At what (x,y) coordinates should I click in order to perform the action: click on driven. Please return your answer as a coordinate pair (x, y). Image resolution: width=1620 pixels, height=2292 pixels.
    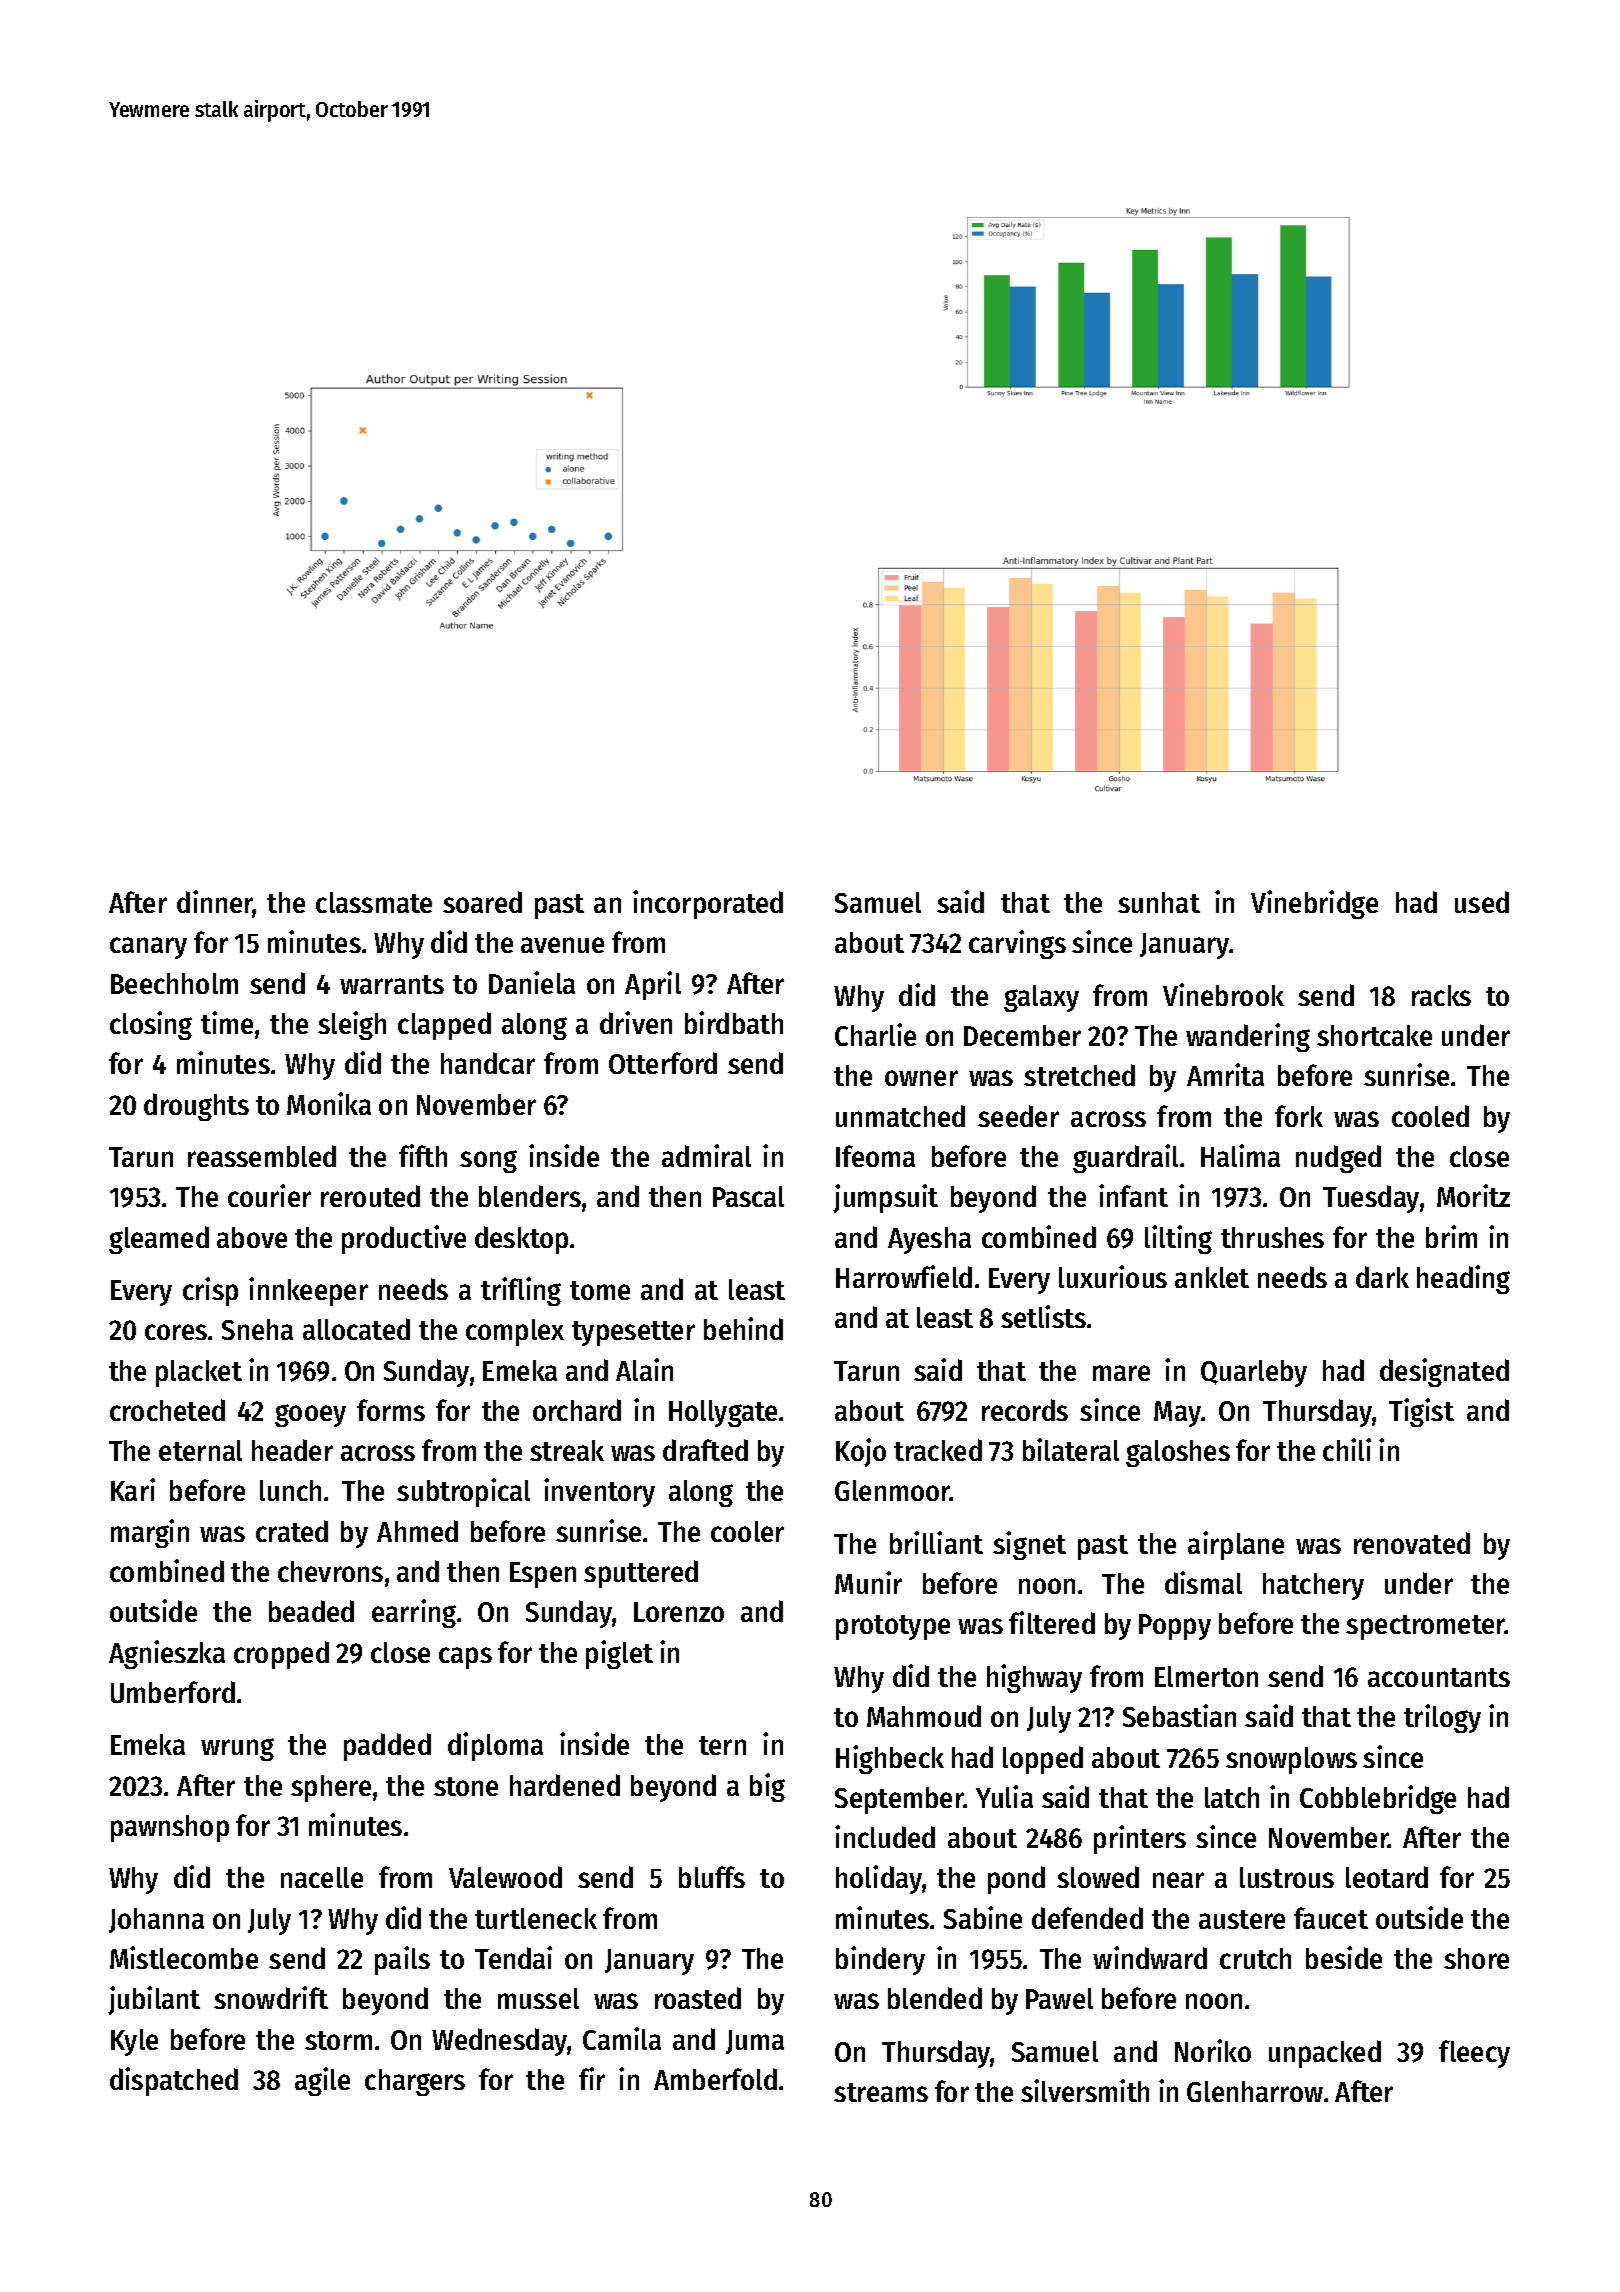
    Looking at the image, I should click on (636, 1022).
